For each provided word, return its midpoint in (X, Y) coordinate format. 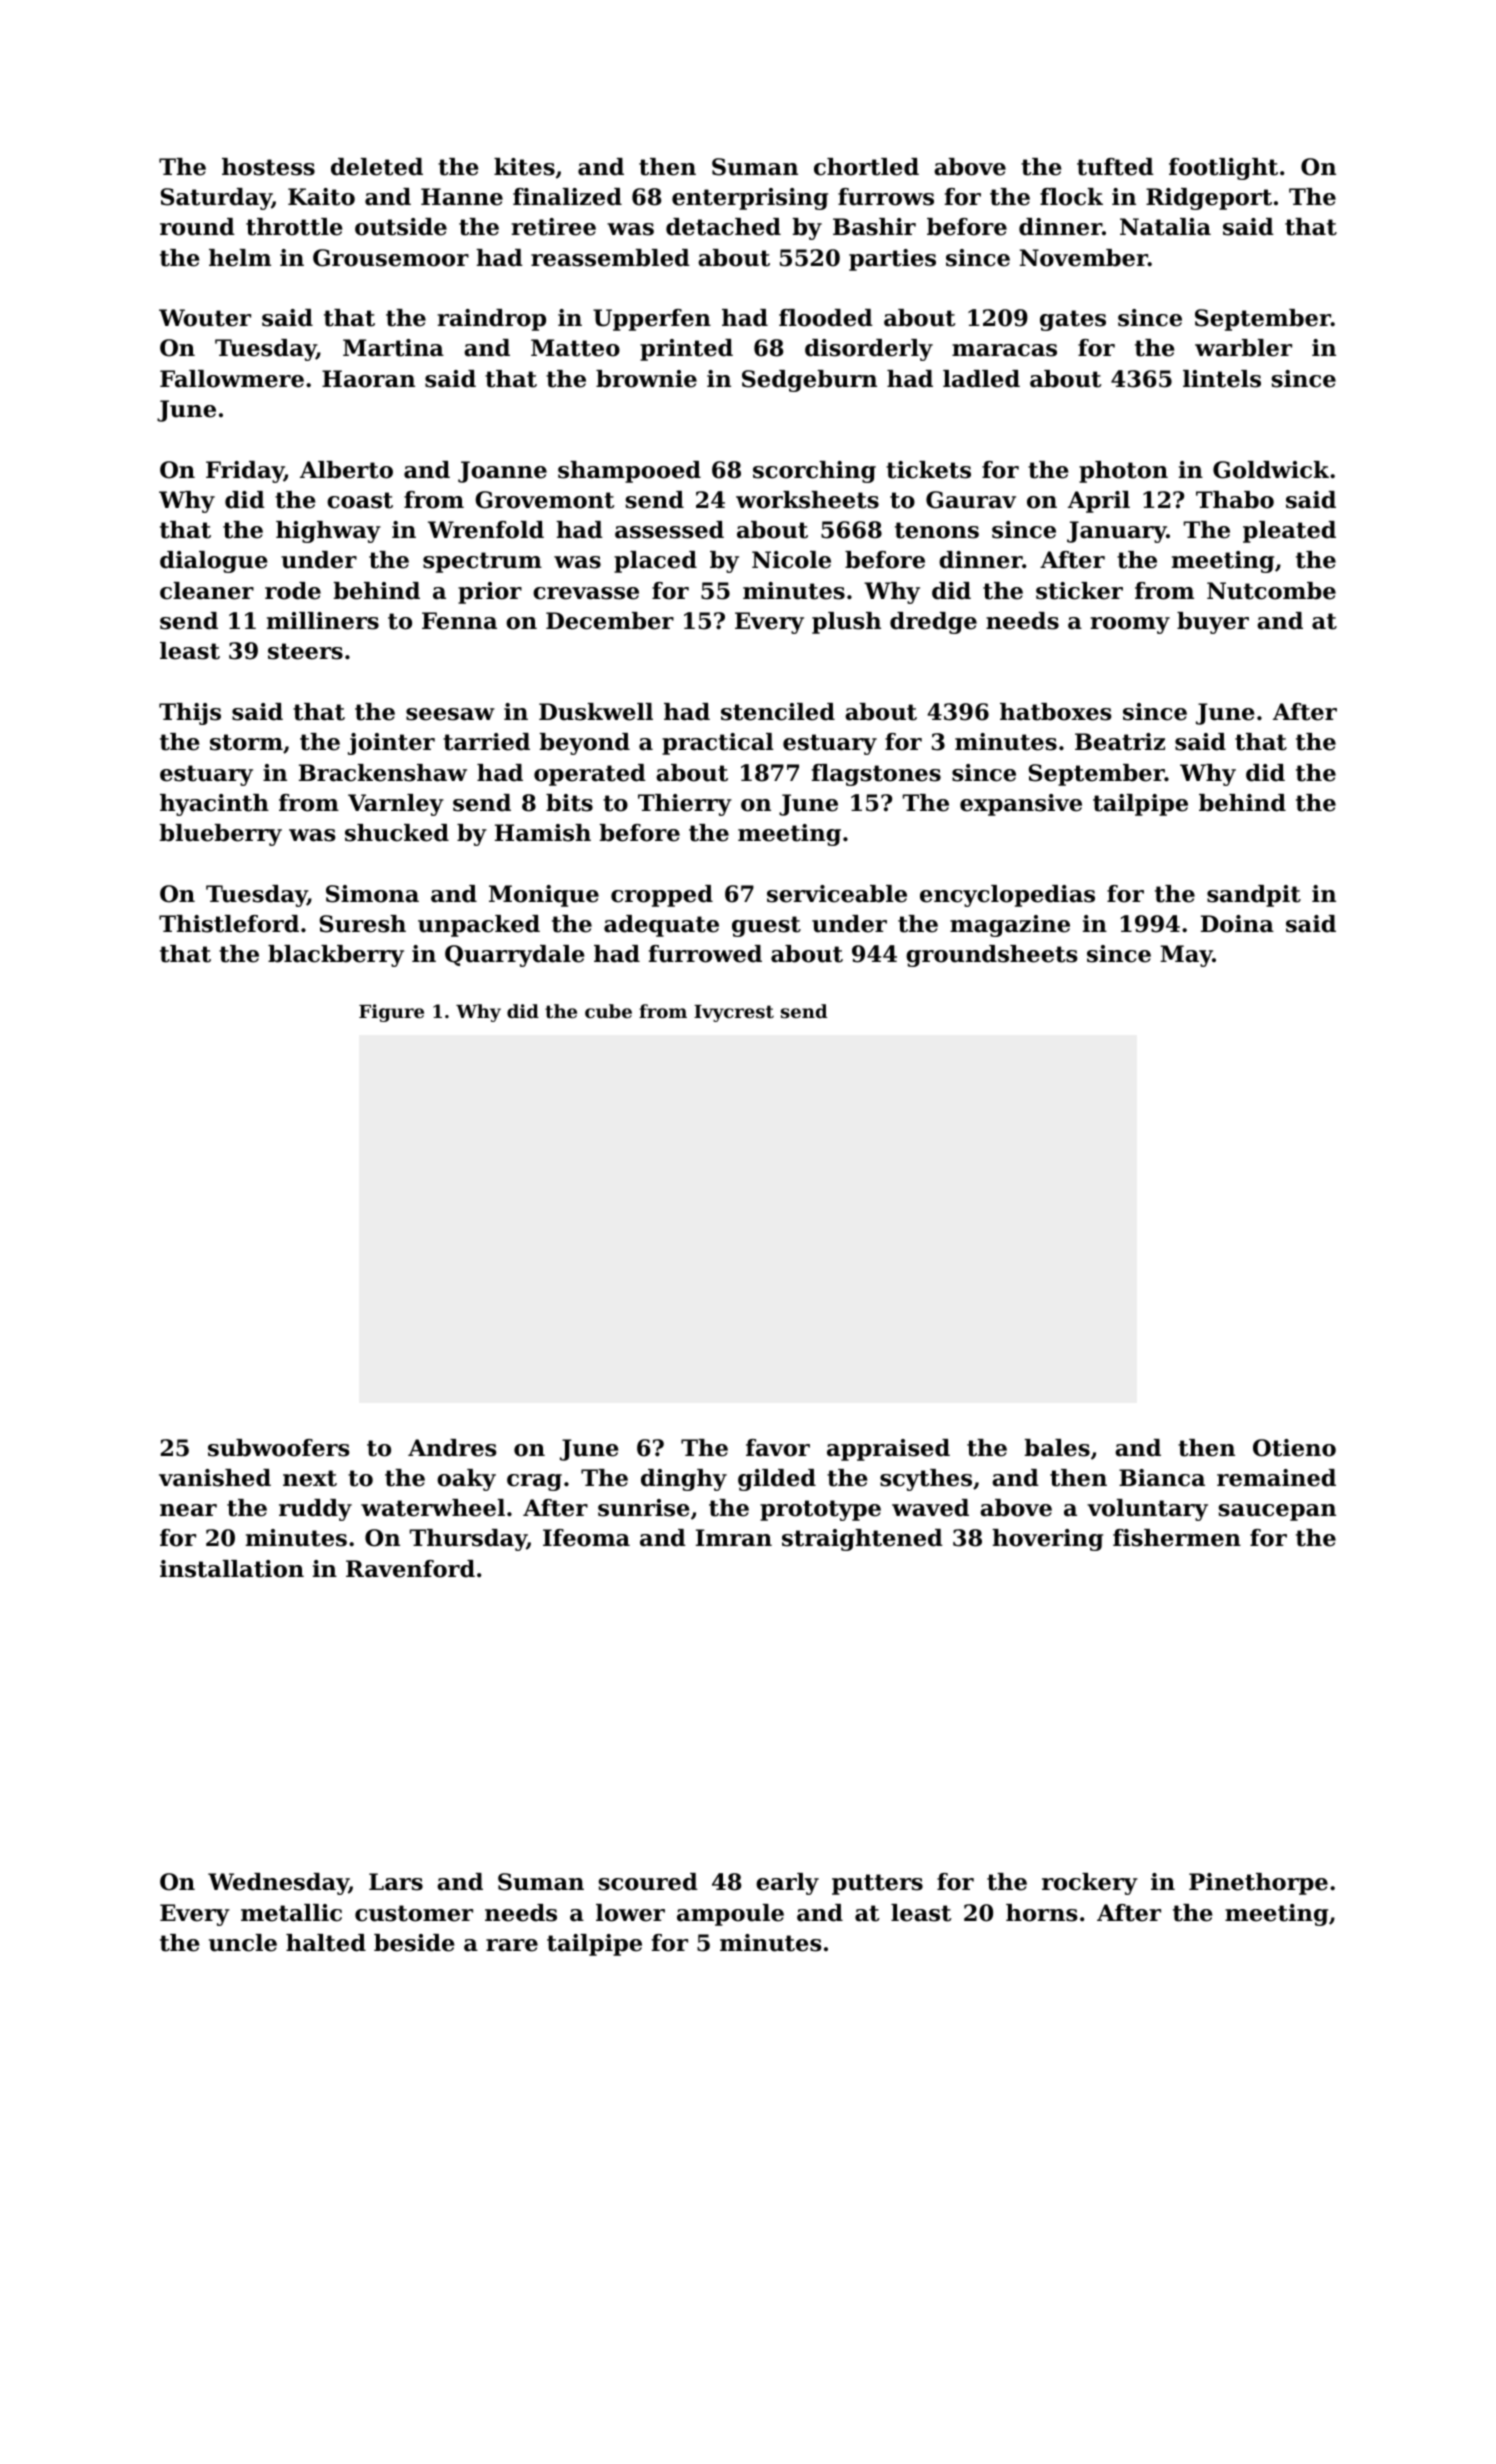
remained (1276, 1478)
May (1186, 956)
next (310, 1478)
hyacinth (214, 805)
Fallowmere (232, 379)
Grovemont (545, 500)
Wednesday (278, 1884)
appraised (888, 1450)
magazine (1010, 926)
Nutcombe (1271, 591)
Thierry (685, 805)
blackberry (336, 956)
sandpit (1254, 896)
